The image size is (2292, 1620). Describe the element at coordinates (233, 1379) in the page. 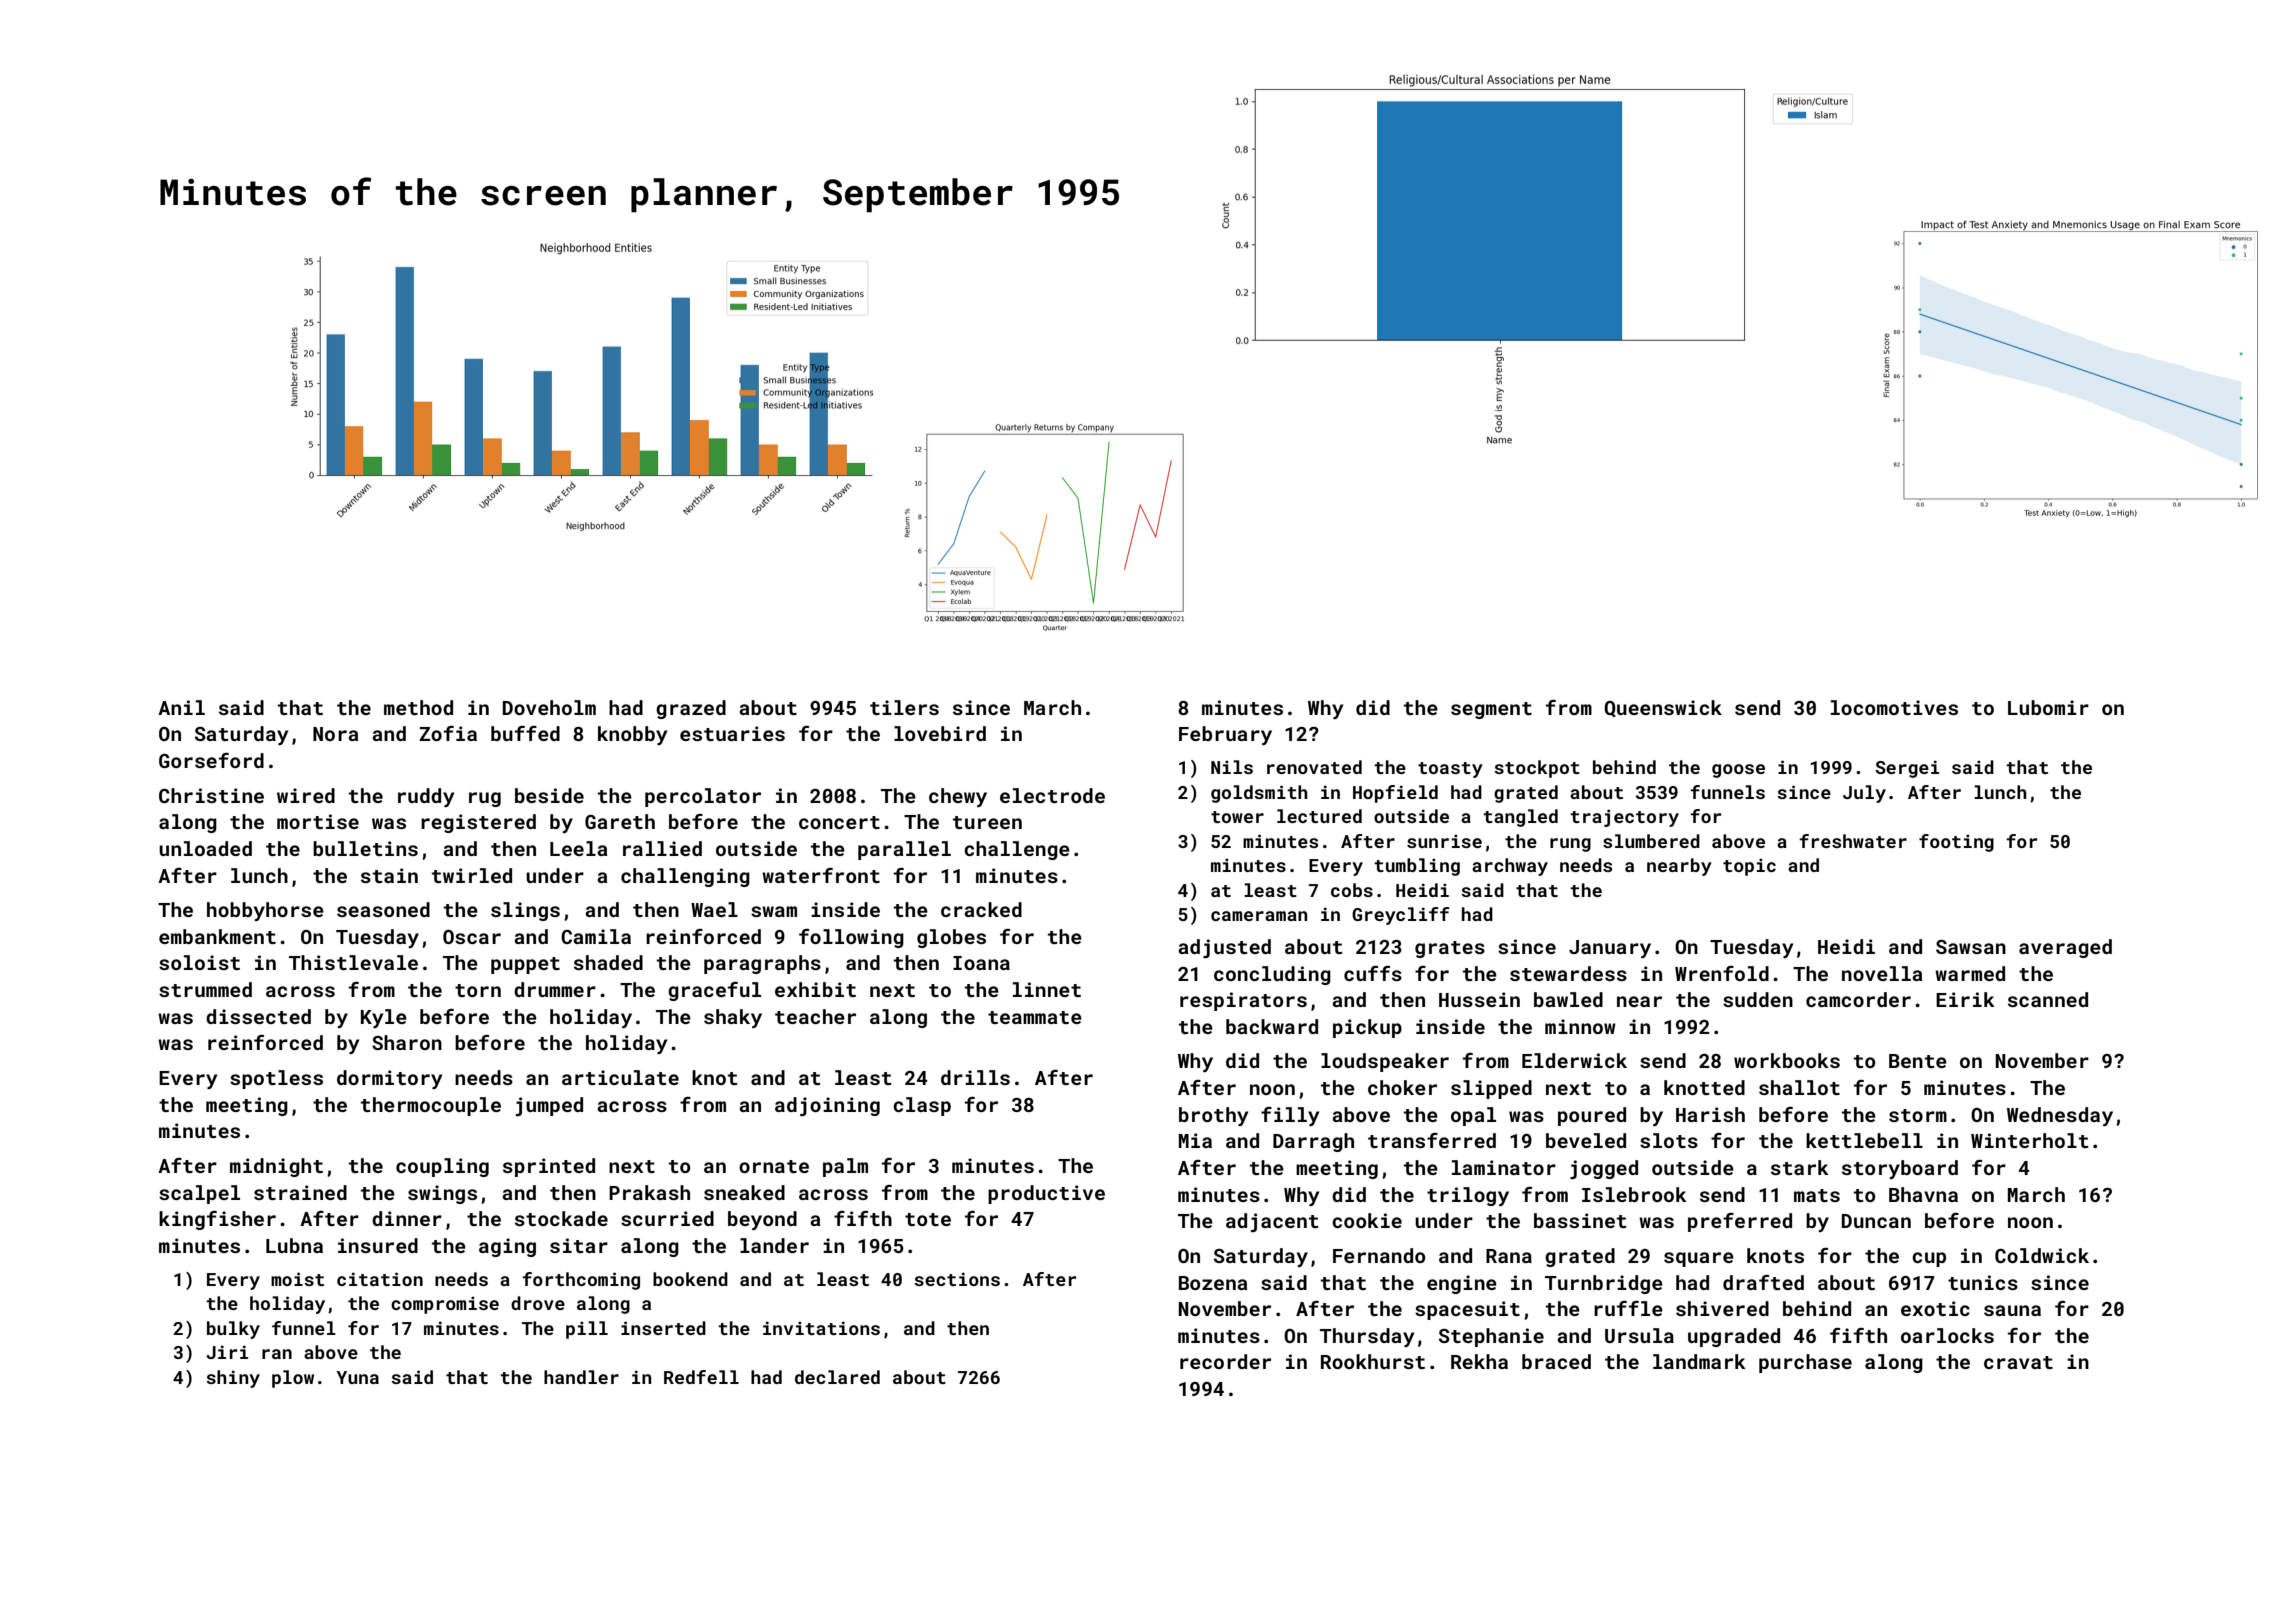

I see `shiny` at that location.
